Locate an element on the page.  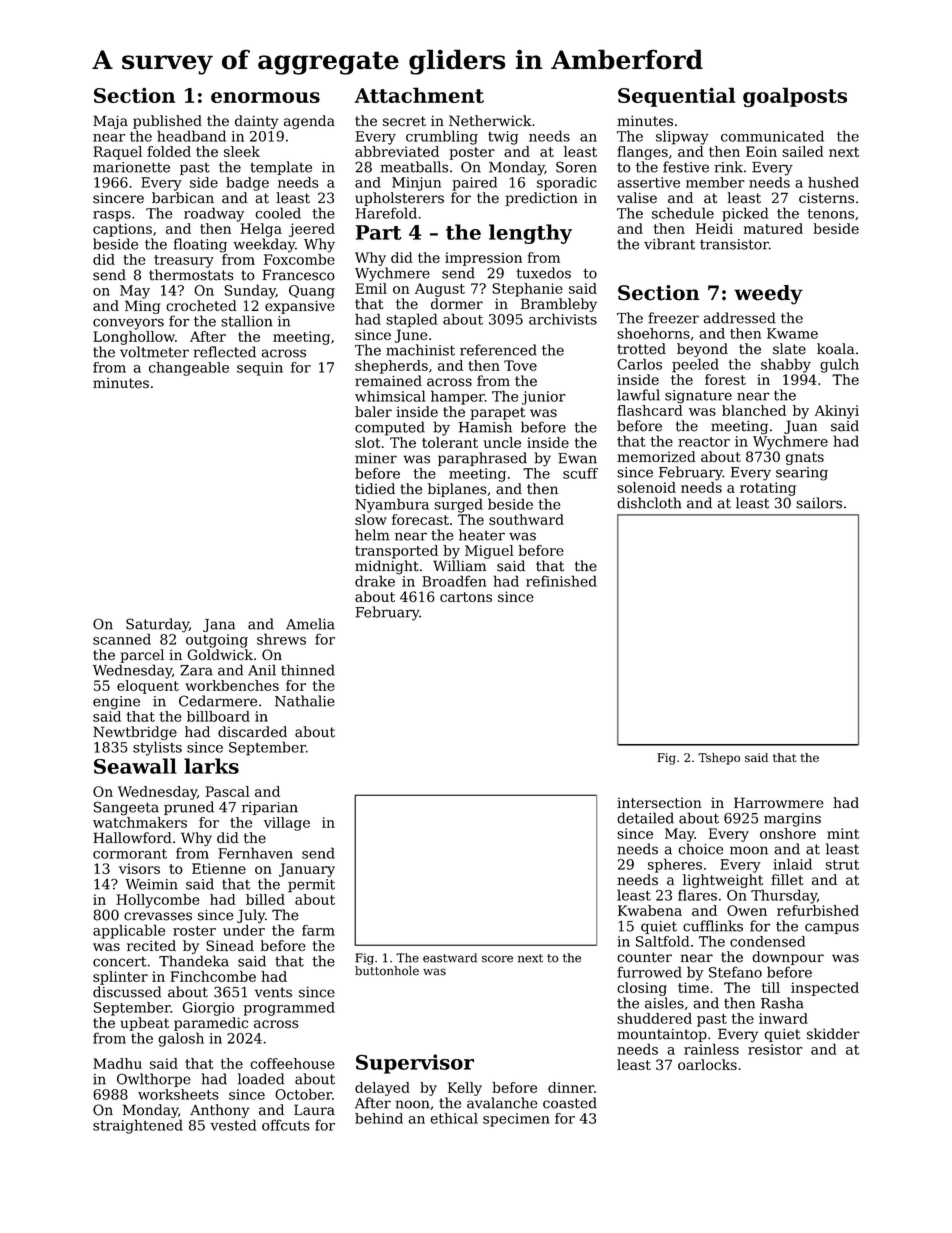
sailors is located at coordinates (819, 503).
